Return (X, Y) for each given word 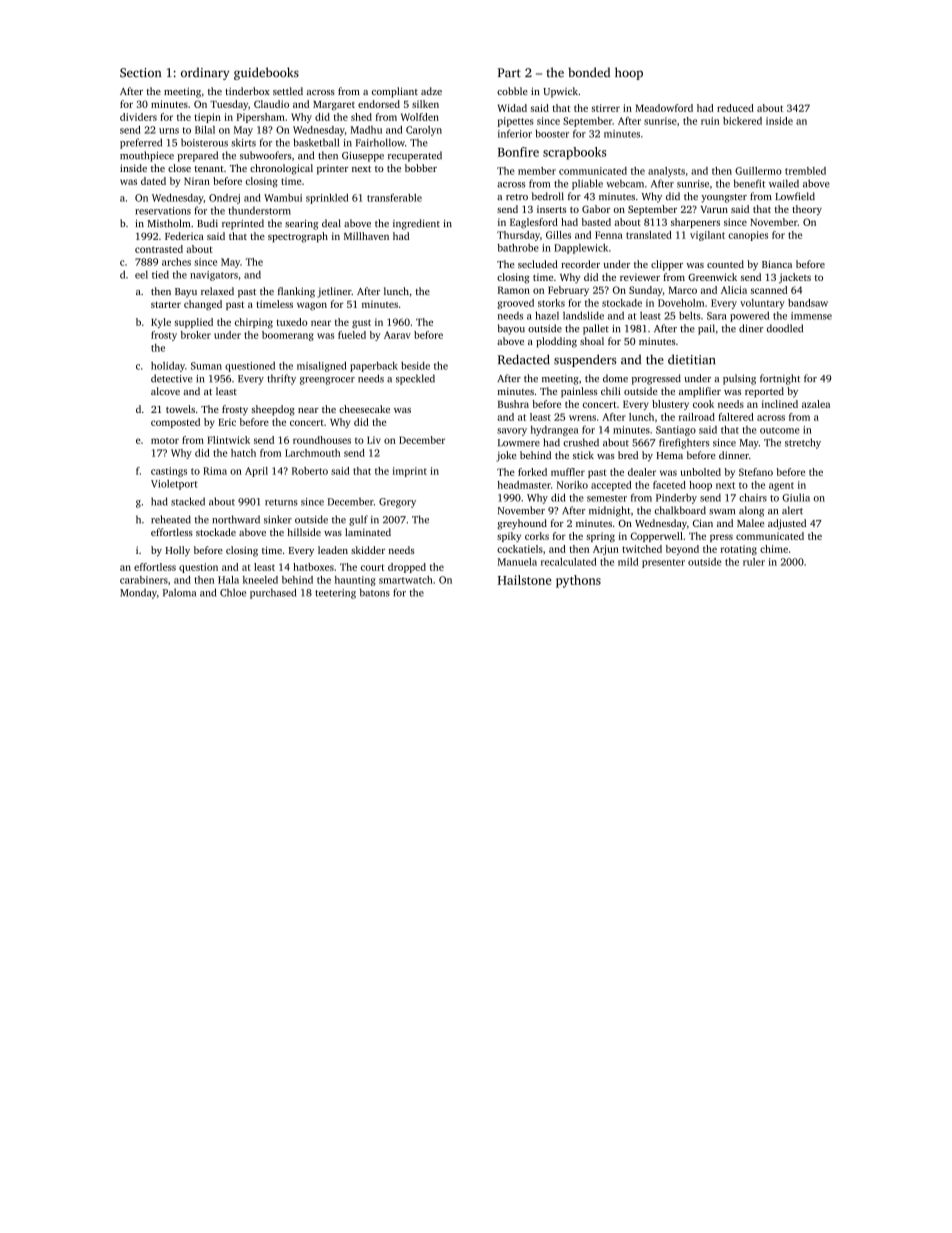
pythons (578, 581)
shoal (592, 341)
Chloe (233, 592)
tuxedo (292, 322)
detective (171, 378)
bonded (589, 72)
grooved (515, 304)
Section (140, 73)
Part (509, 72)
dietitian (692, 359)
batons (375, 592)
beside (415, 366)
